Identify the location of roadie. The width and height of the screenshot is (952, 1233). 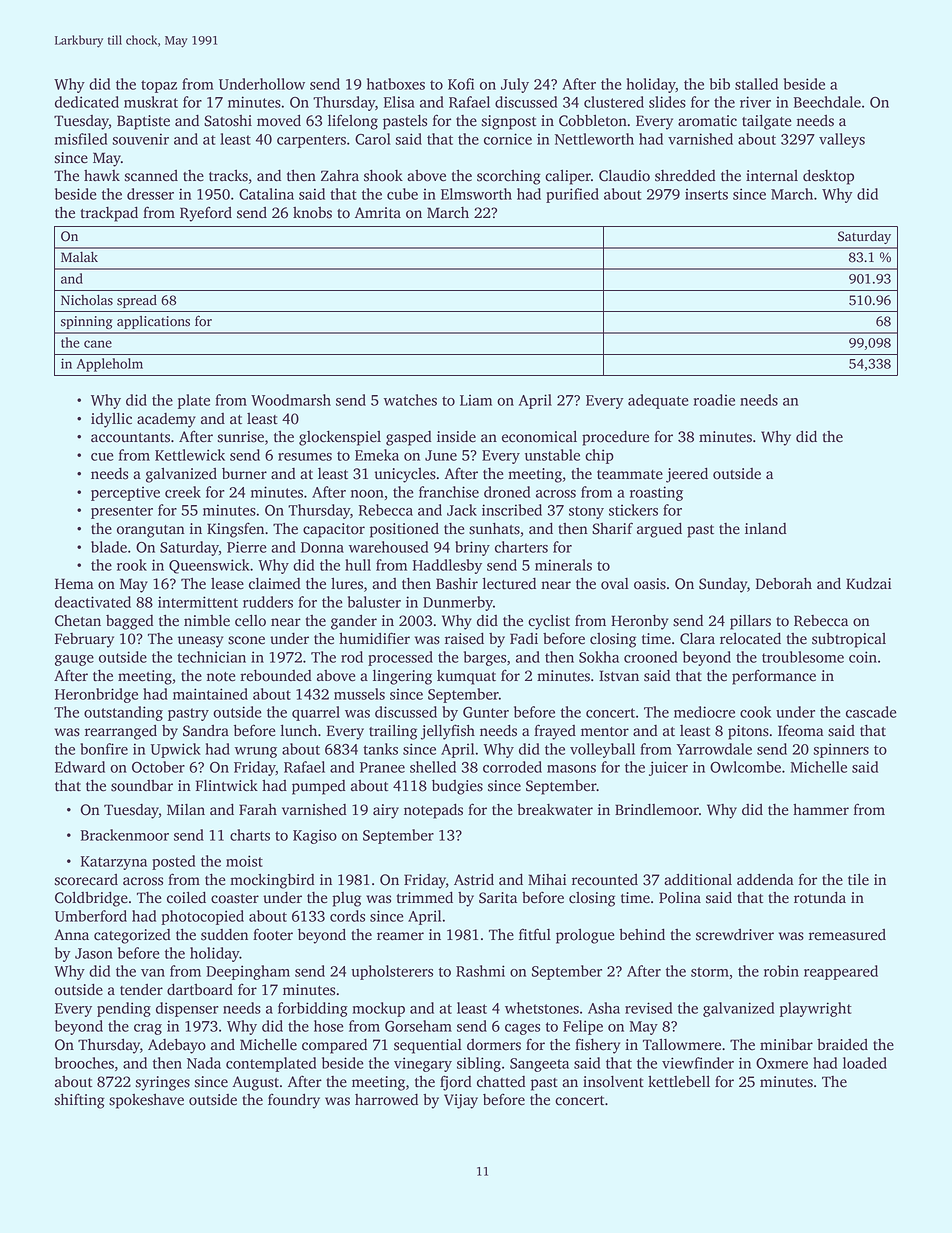
(714, 400).
